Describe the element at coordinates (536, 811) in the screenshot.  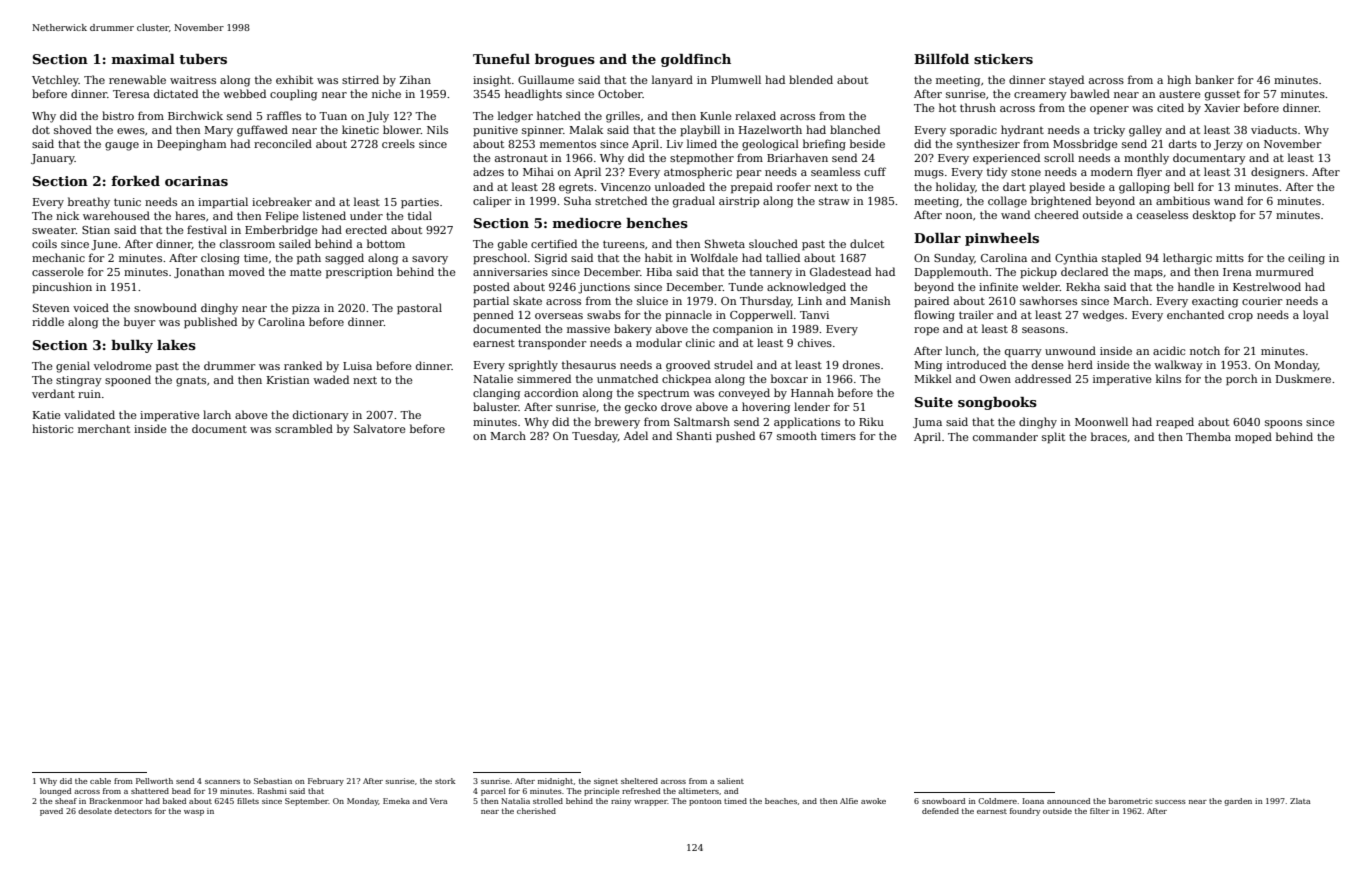
I see `cherished` at that location.
